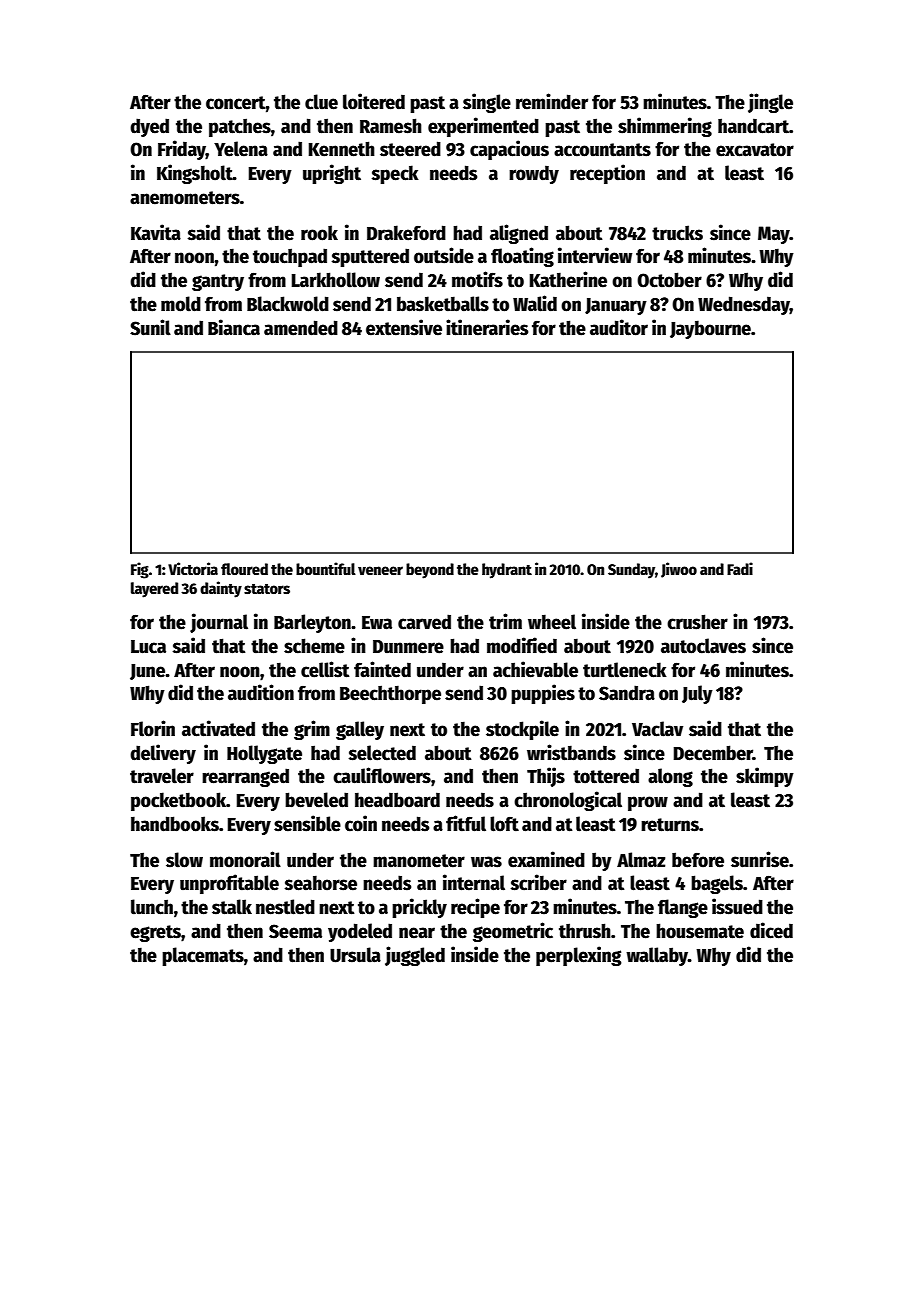 The image size is (924, 1314). I want to click on Larkhollow, so click(336, 280).
